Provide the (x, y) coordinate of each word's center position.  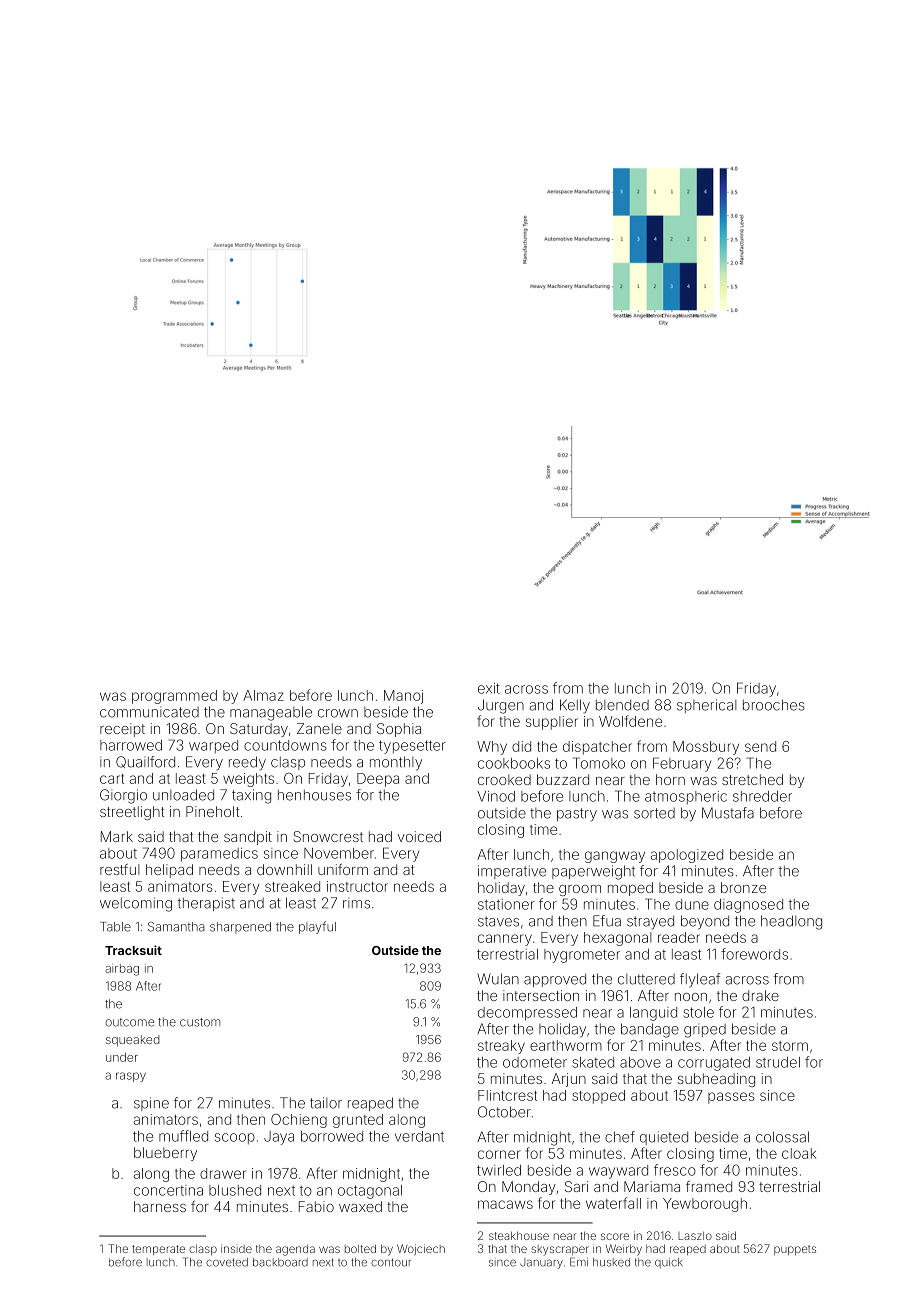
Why (492, 748)
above (640, 1062)
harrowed (131, 745)
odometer (535, 1062)
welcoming (136, 904)
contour (391, 1262)
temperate (158, 1250)
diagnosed (748, 906)
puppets (795, 1250)
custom (200, 1022)
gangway (615, 857)
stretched (752, 779)
